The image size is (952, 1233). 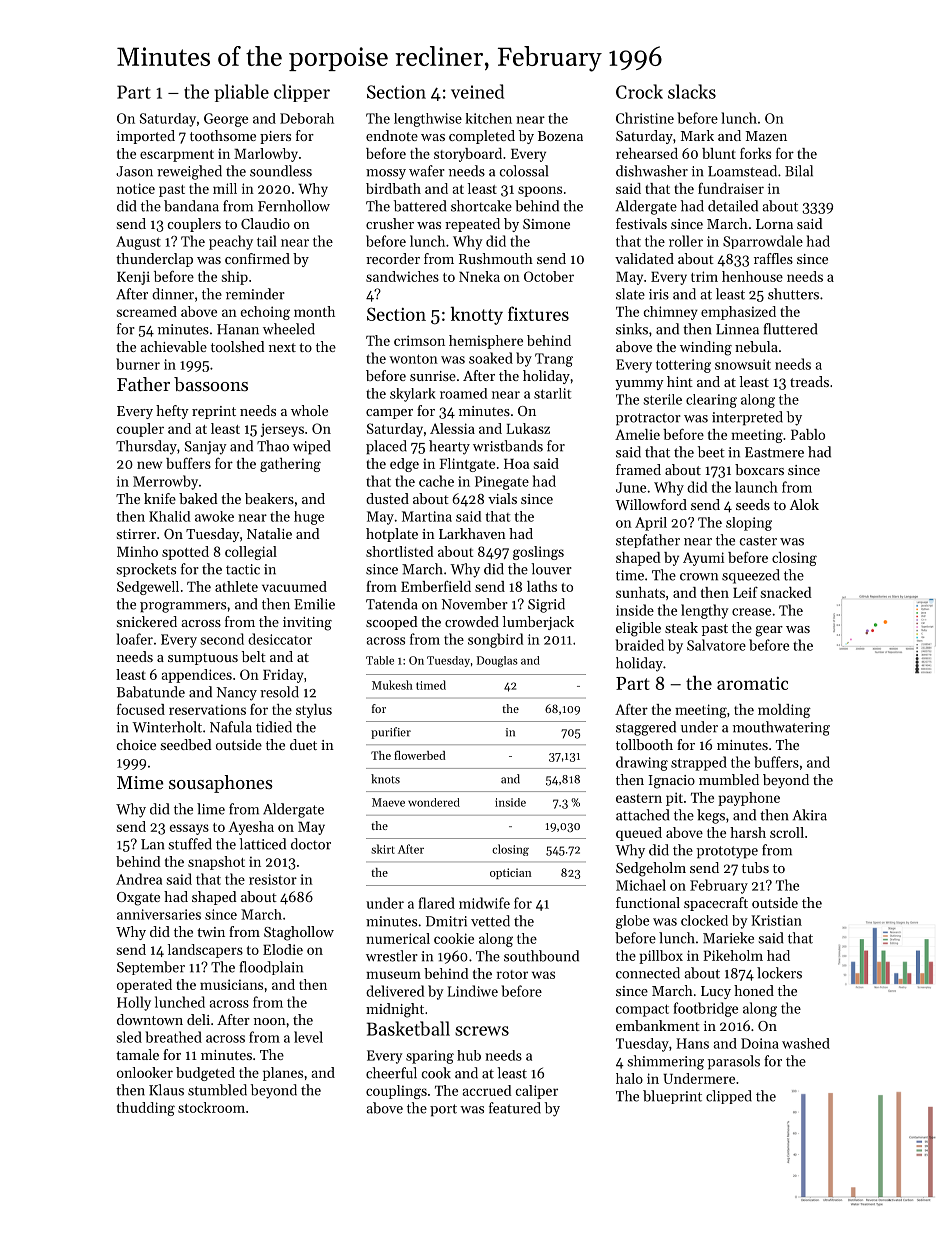 I want to click on wrestler, so click(x=392, y=956).
